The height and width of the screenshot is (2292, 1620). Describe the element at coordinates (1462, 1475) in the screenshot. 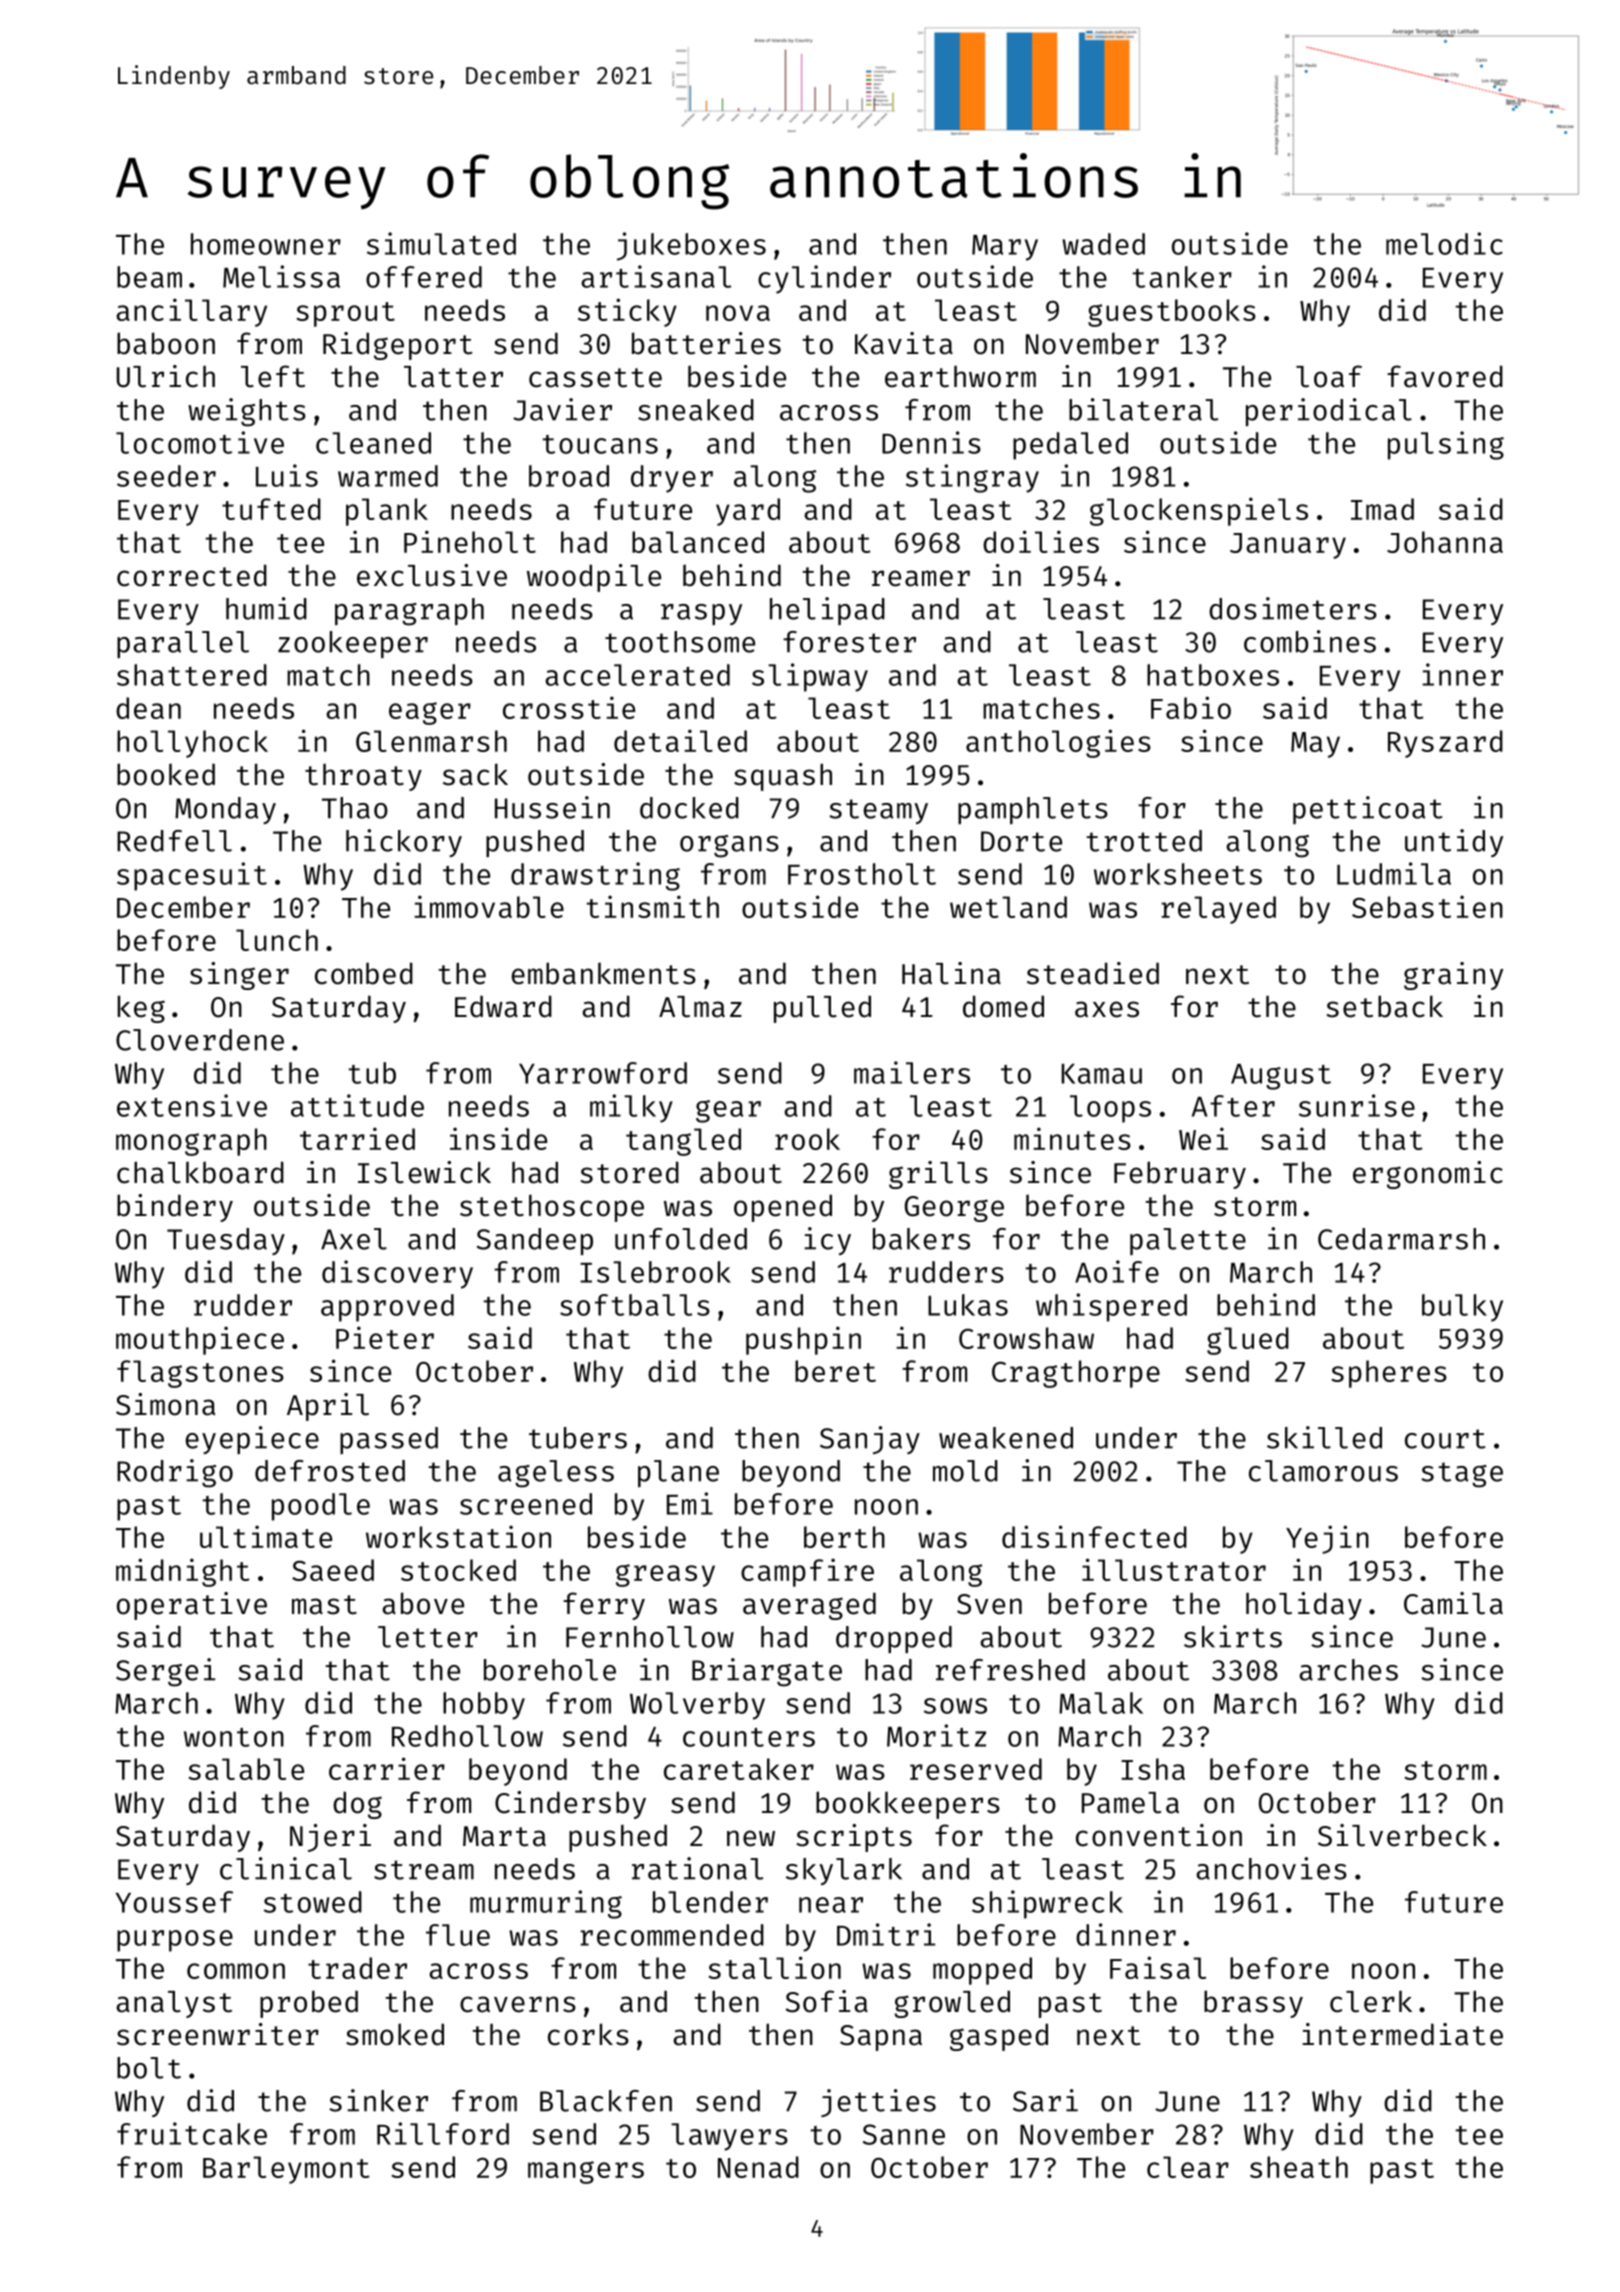

I see `stage` at that location.
